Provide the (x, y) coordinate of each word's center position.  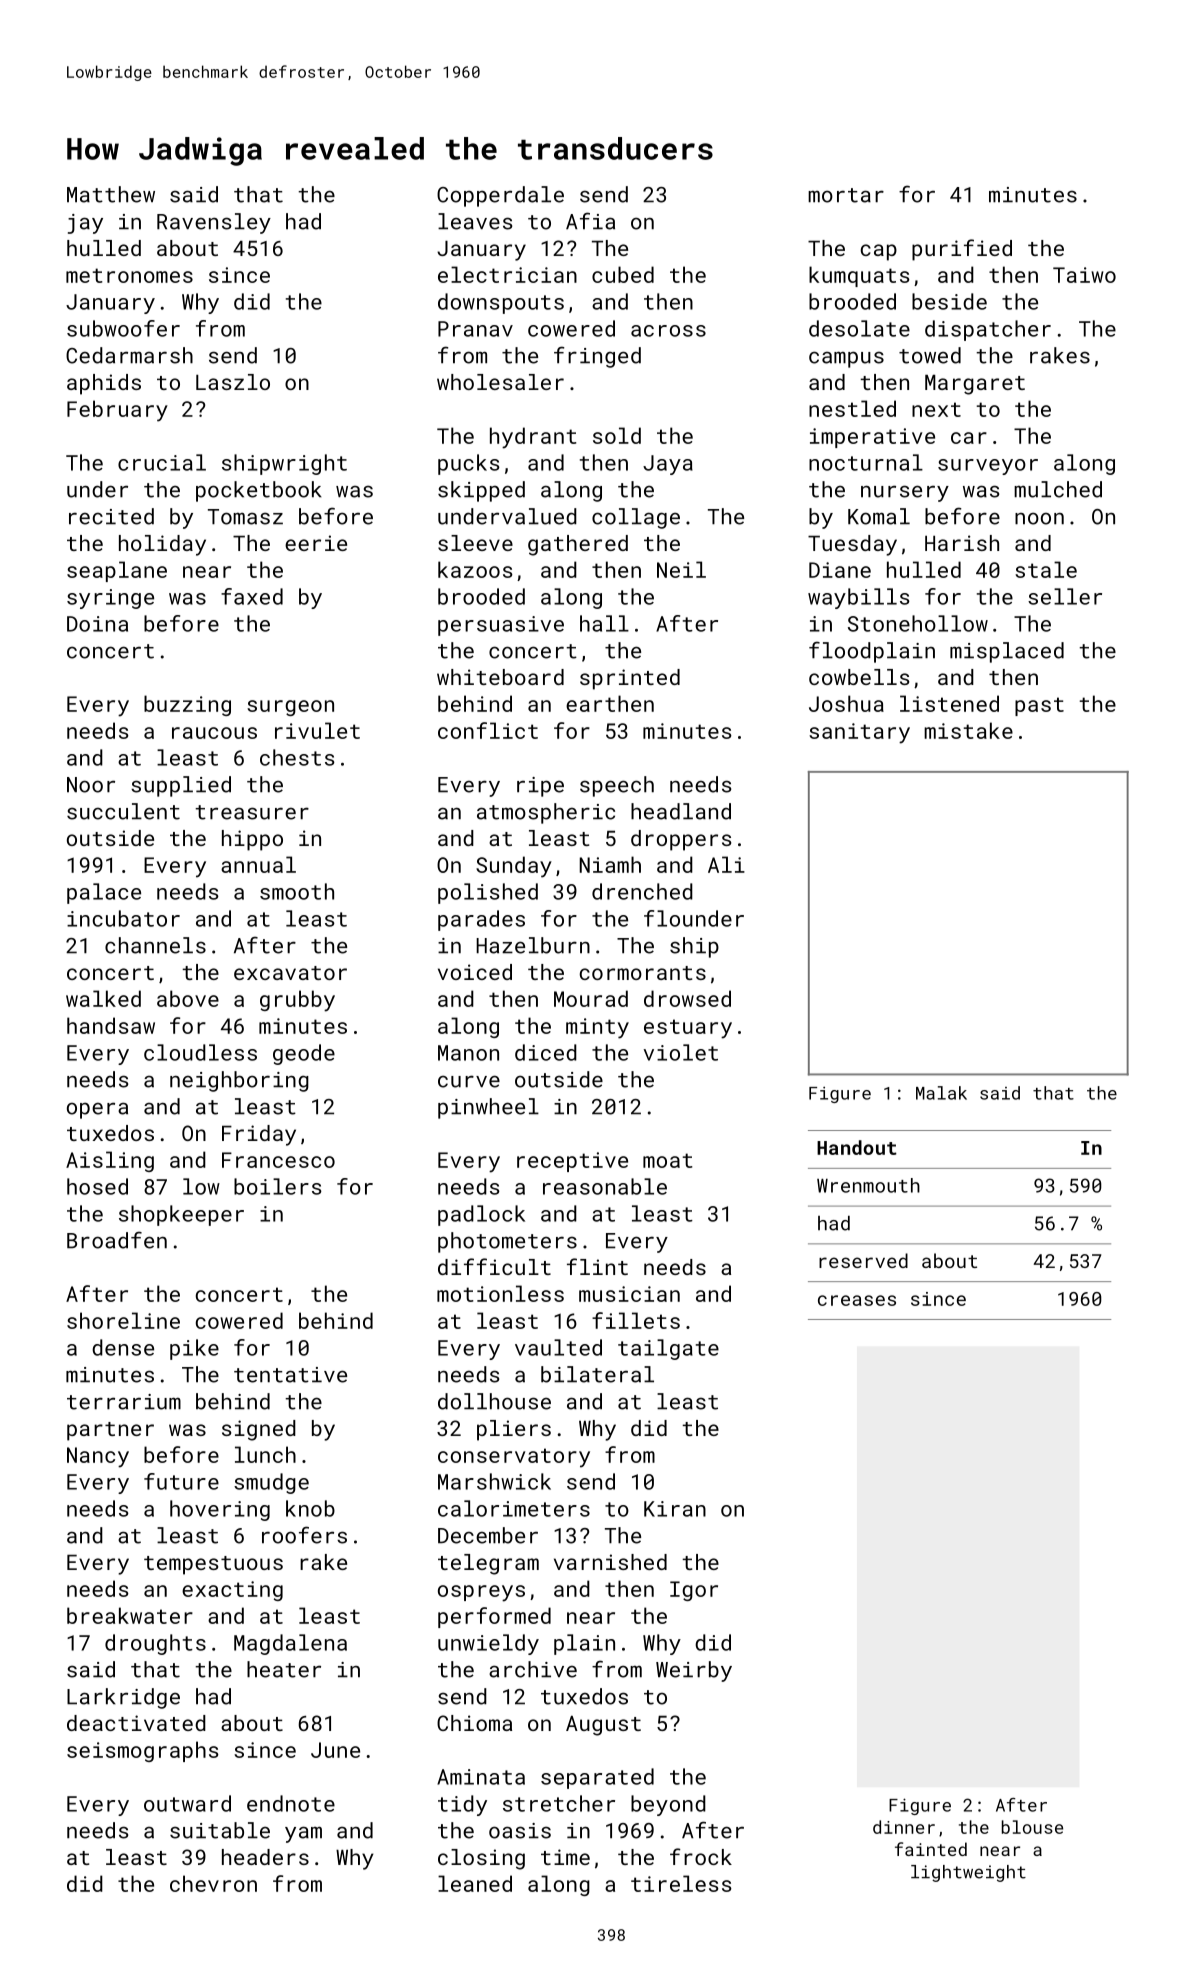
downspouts (501, 303)
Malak (941, 1093)
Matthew (111, 194)
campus (846, 359)
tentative (290, 1375)
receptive (572, 1162)
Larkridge (123, 1698)
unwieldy (488, 1644)
